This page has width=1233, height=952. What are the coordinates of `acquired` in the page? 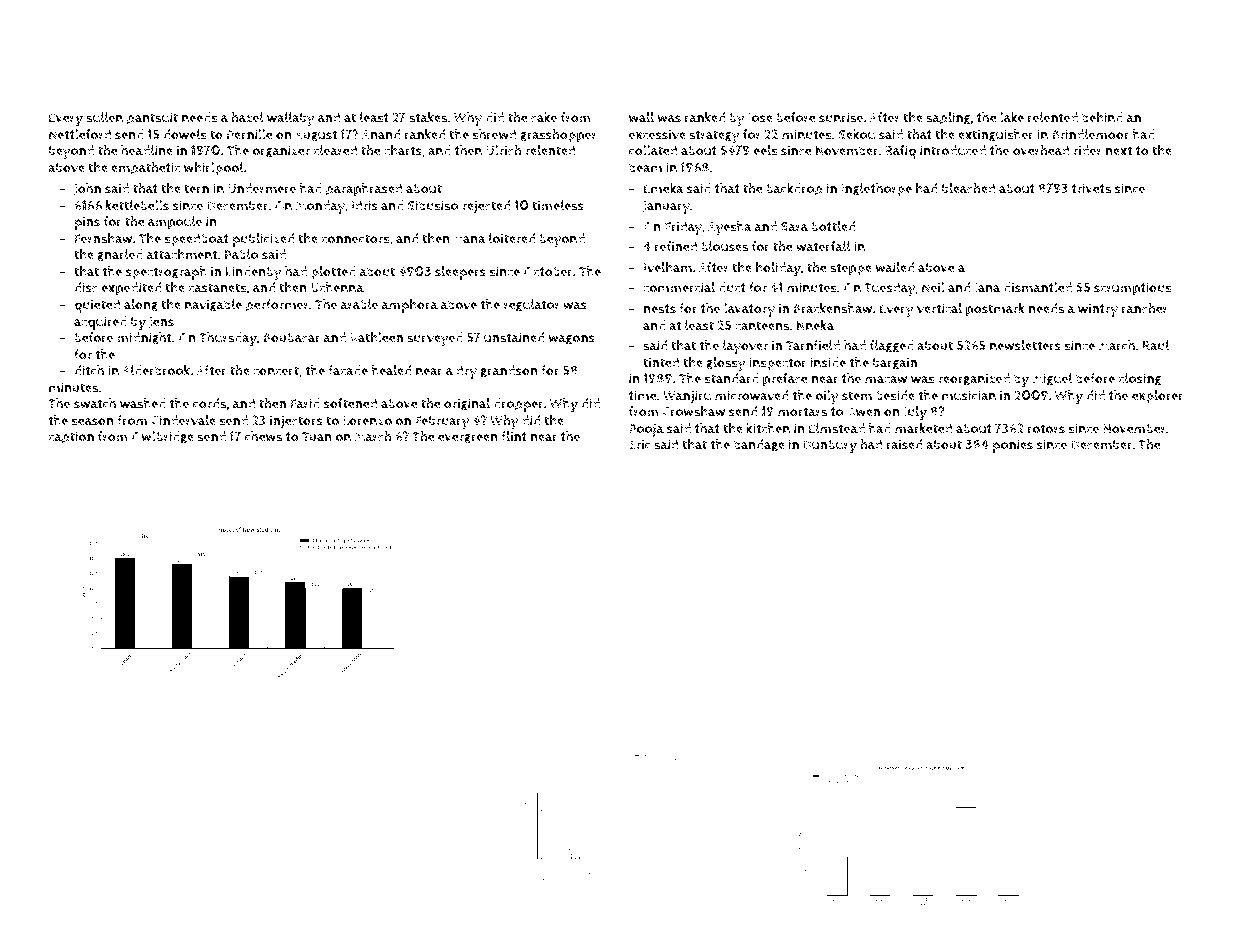 It's located at (100, 323).
